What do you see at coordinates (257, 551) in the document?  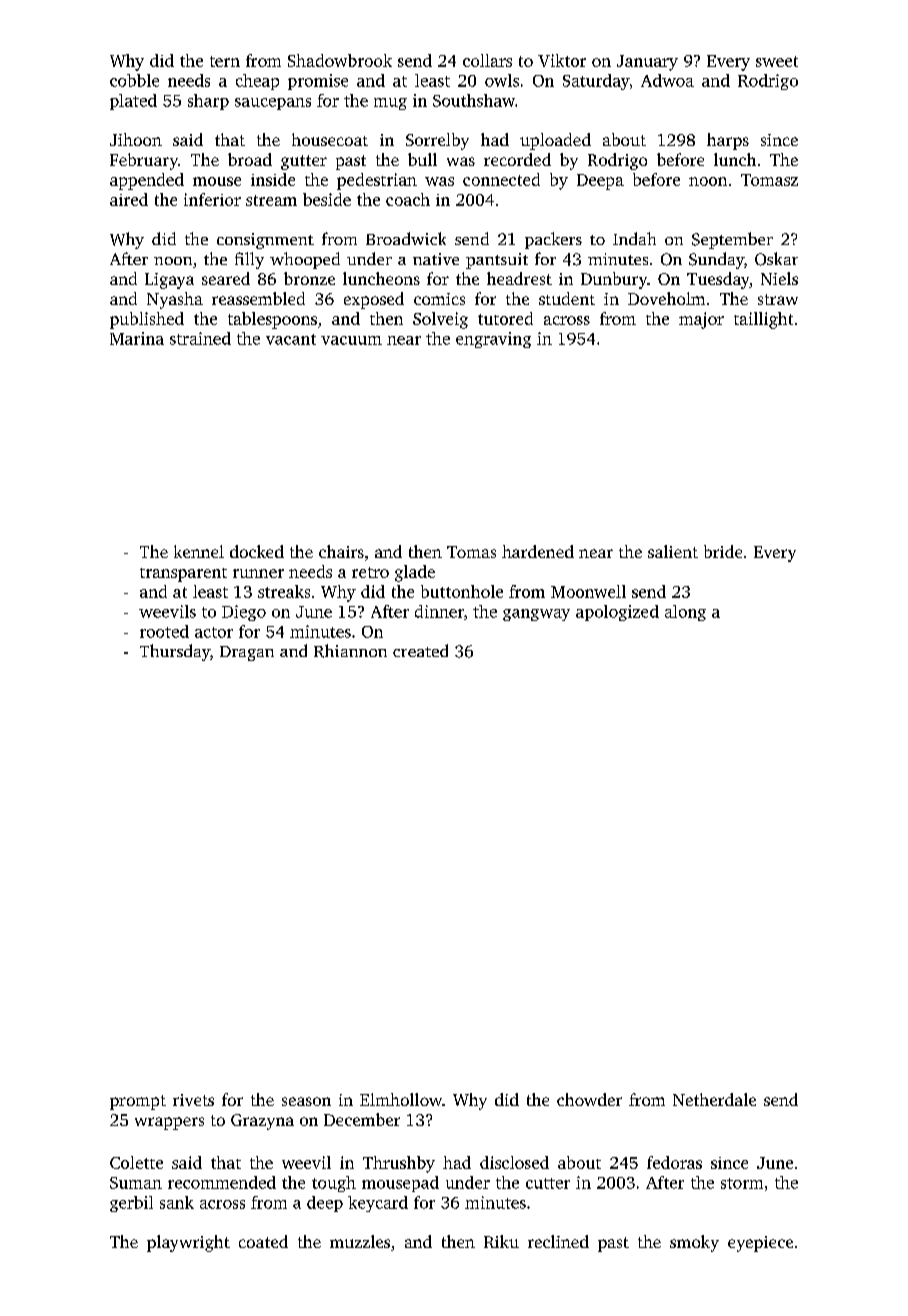 I see `docked` at bounding box center [257, 551].
